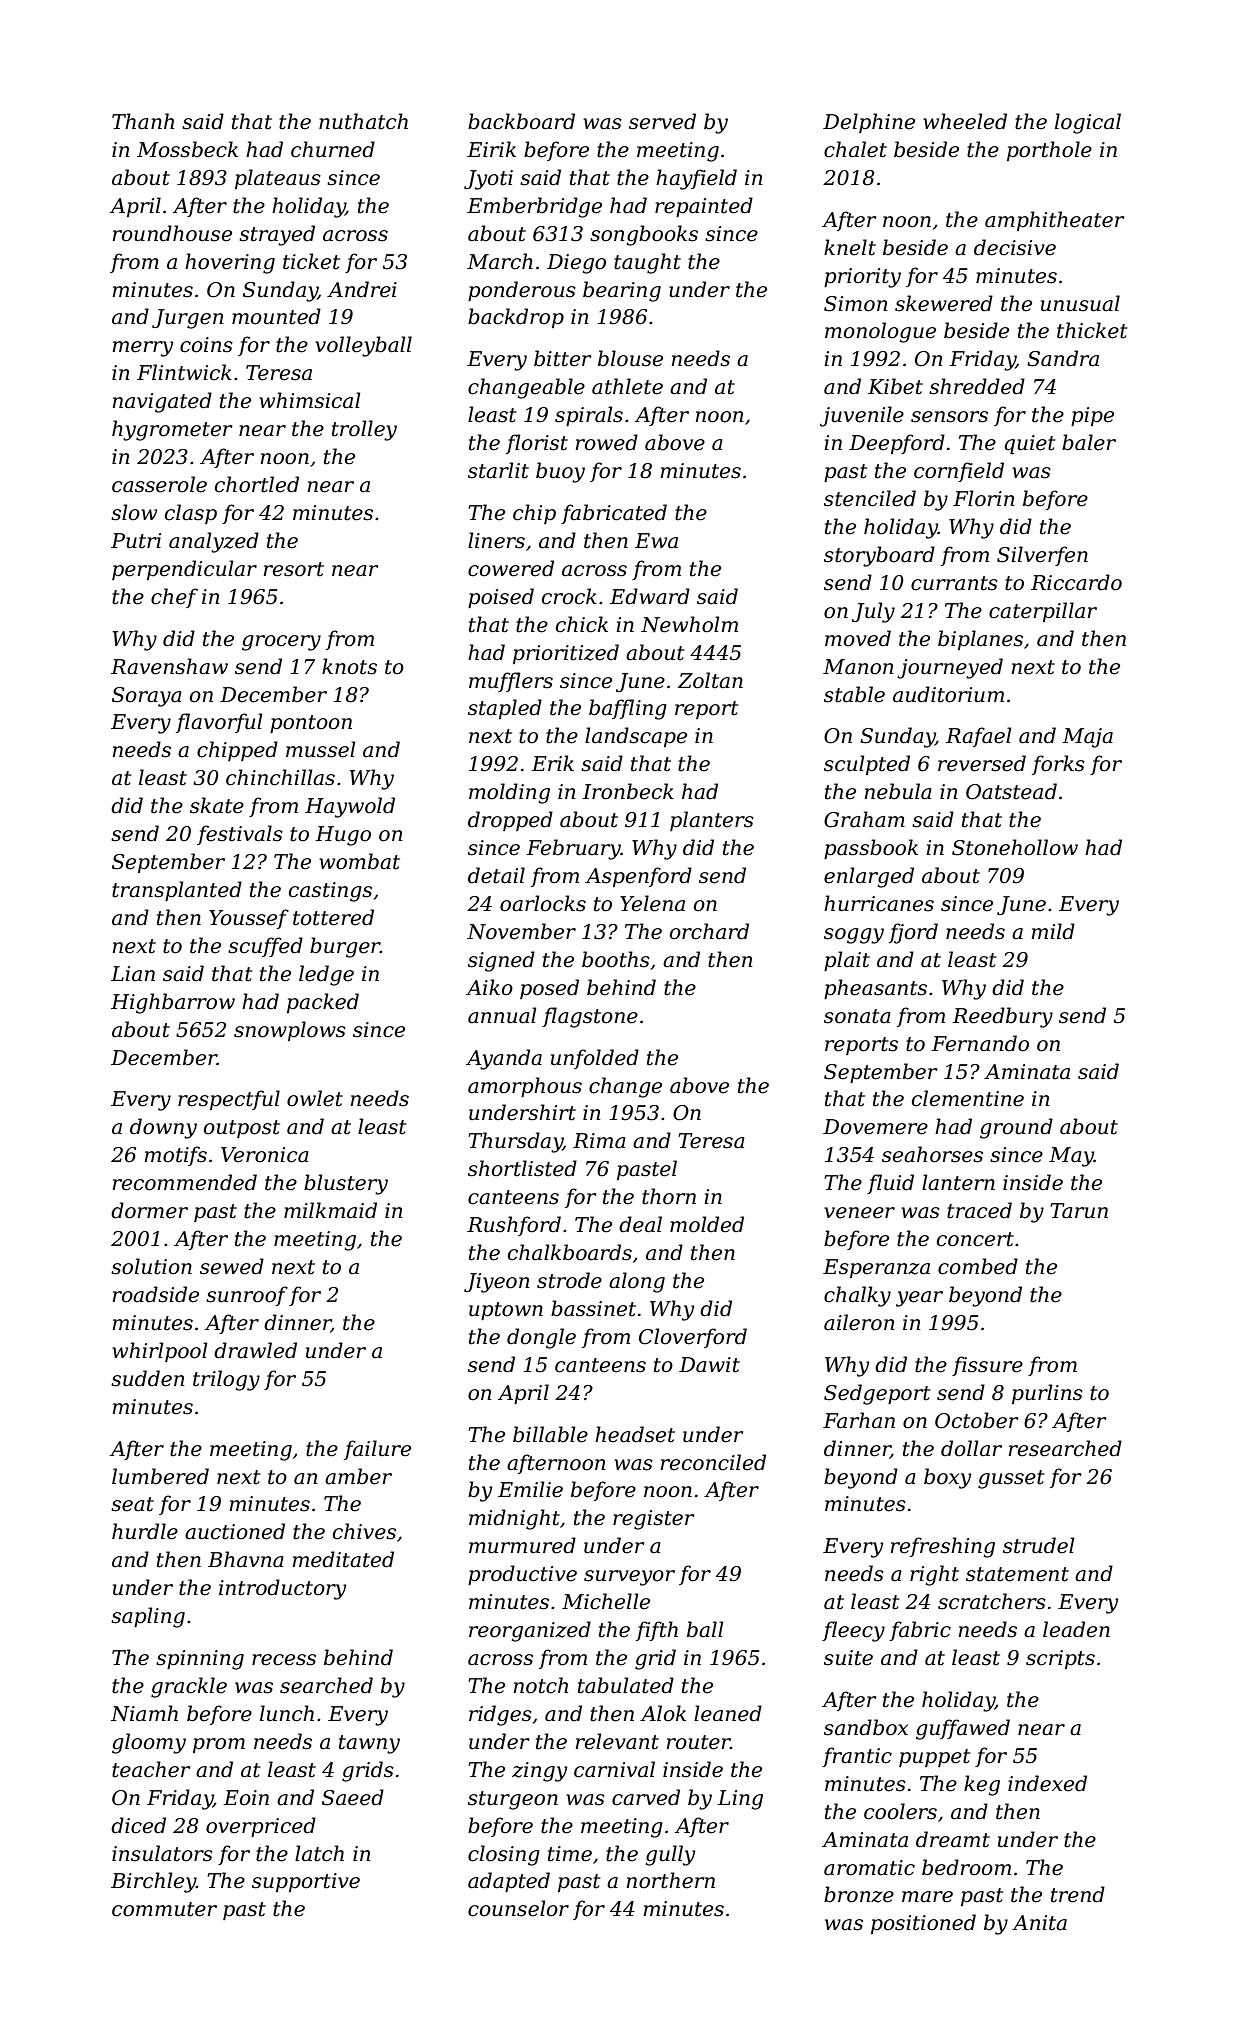 The width and height of the page is (1239, 2040). Describe the element at coordinates (599, 1141) in the page. I see `Rima` at that location.
